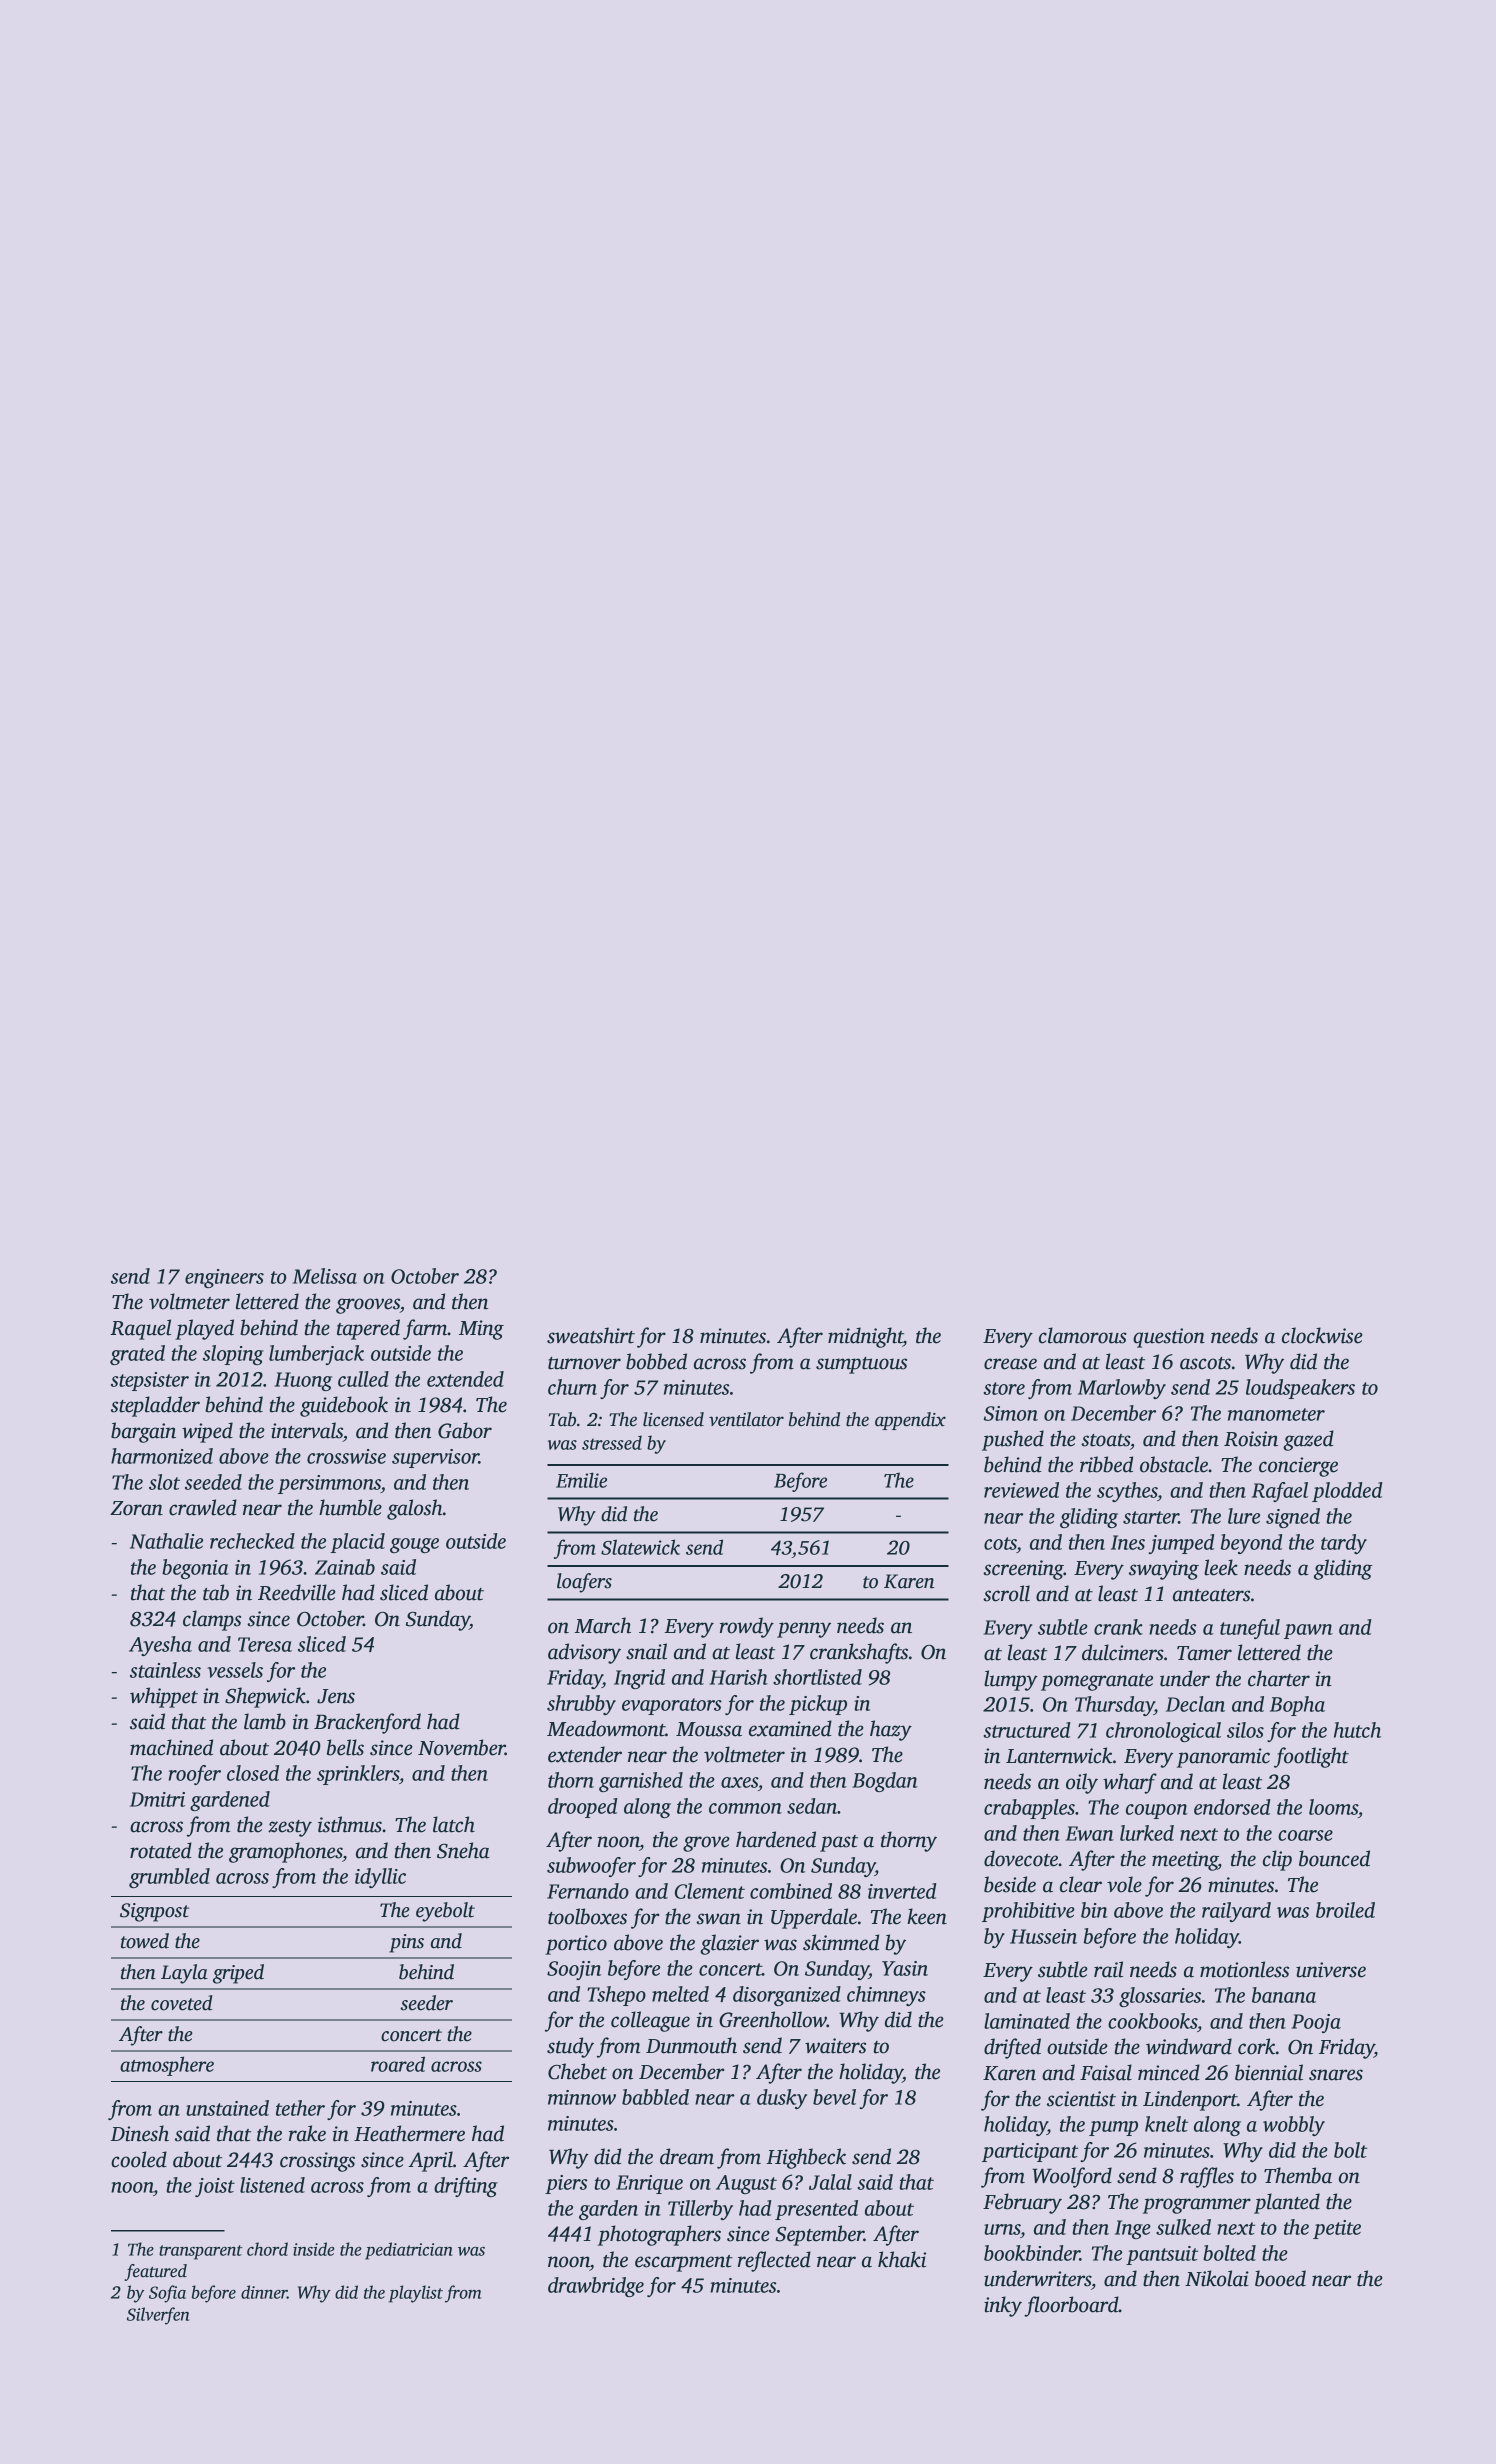 This screenshot has height=2464, width=1496. I want to click on laminated, so click(1027, 2021).
